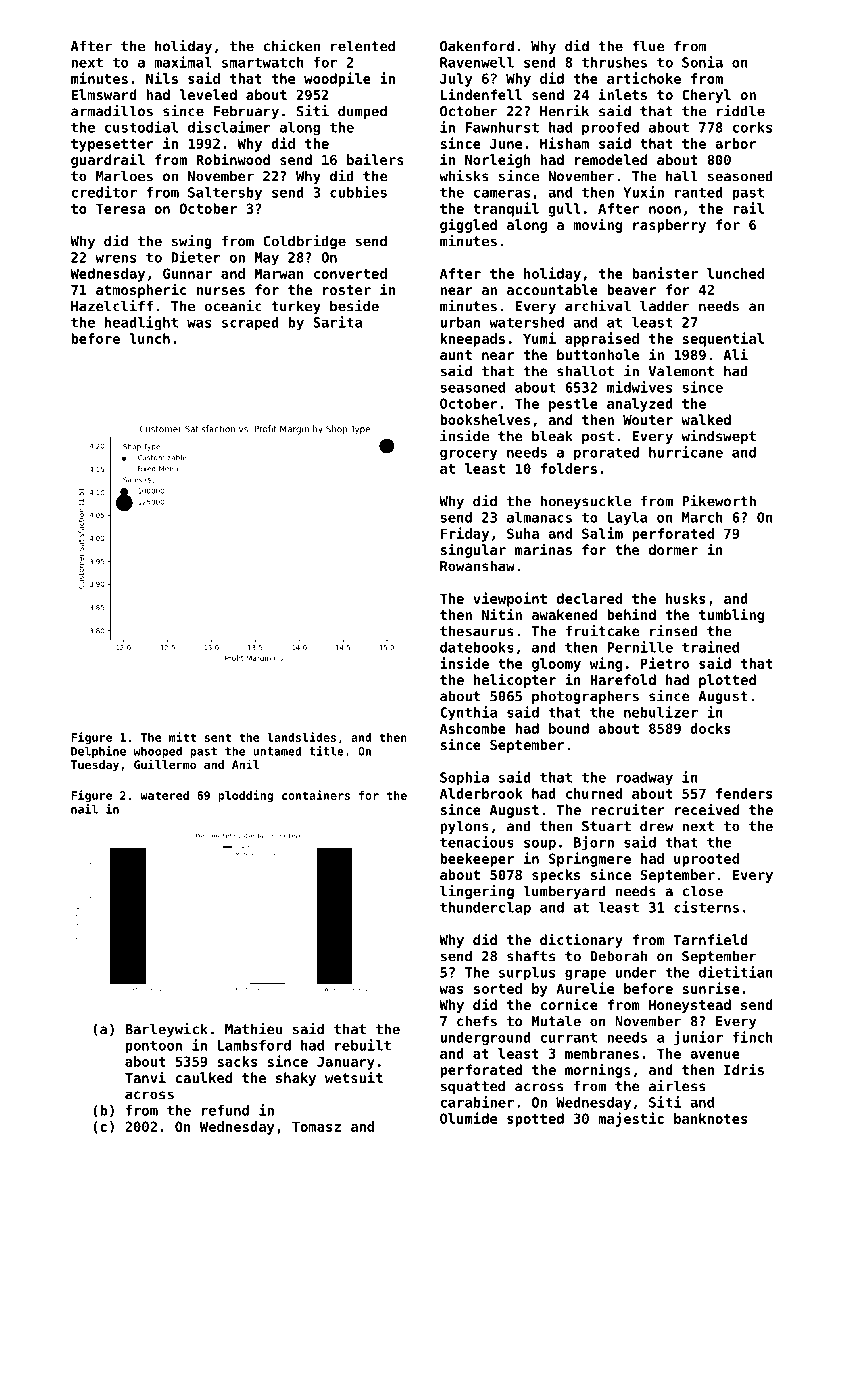  What do you see at coordinates (468, 713) in the image?
I see `Cynthia` at bounding box center [468, 713].
